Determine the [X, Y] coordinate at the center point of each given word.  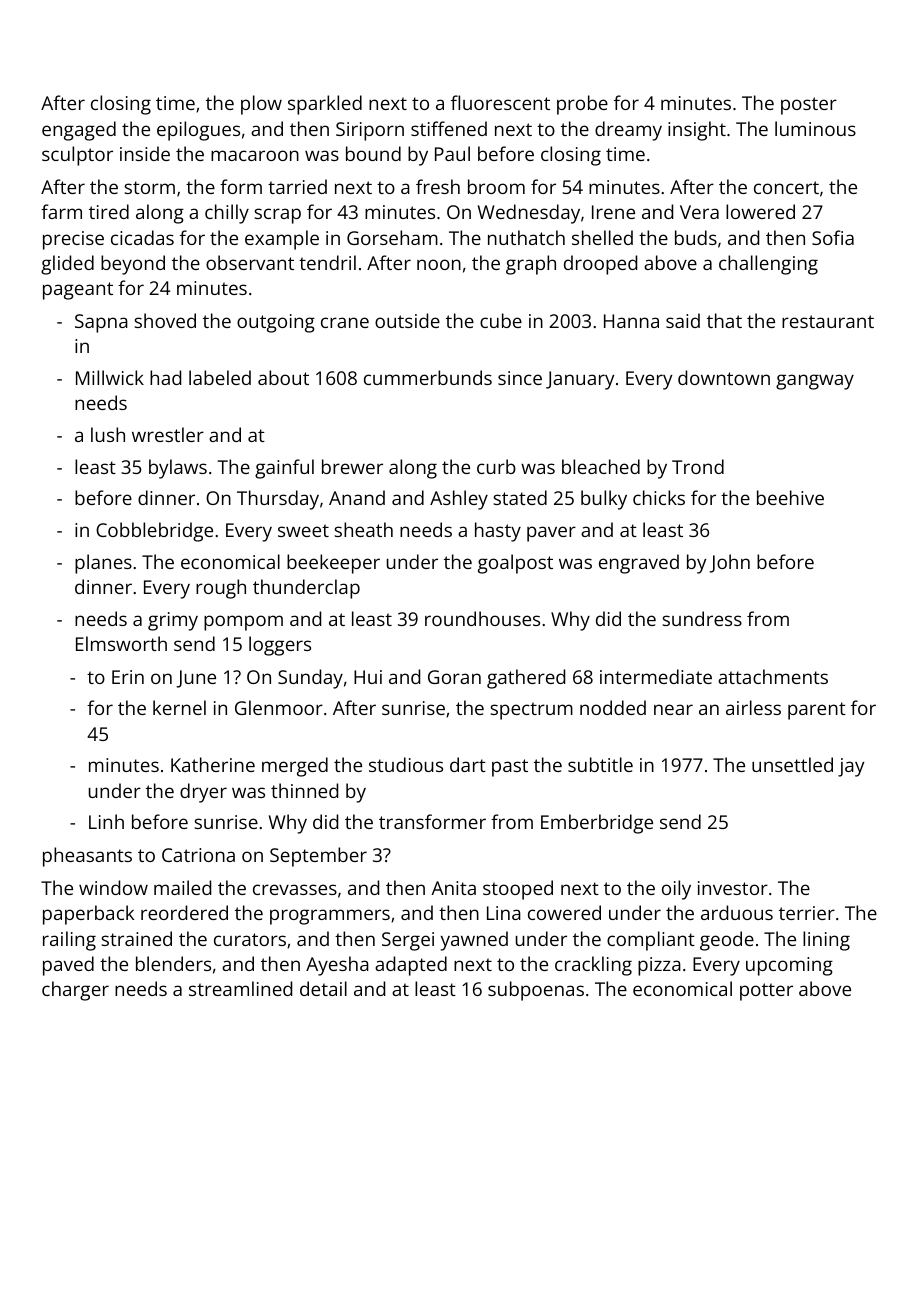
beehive [790, 497]
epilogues [198, 131]
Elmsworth [121, 643]
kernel [179, 707]
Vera [699, 212]
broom [496, 186]
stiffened [449, 128]
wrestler [168, 434]
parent [817, 711]
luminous [815, 128]
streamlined [240, 988]
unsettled [792, 764]
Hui [368, 677]
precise [73, 240]
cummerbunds [428, 377]
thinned [304, 790]
